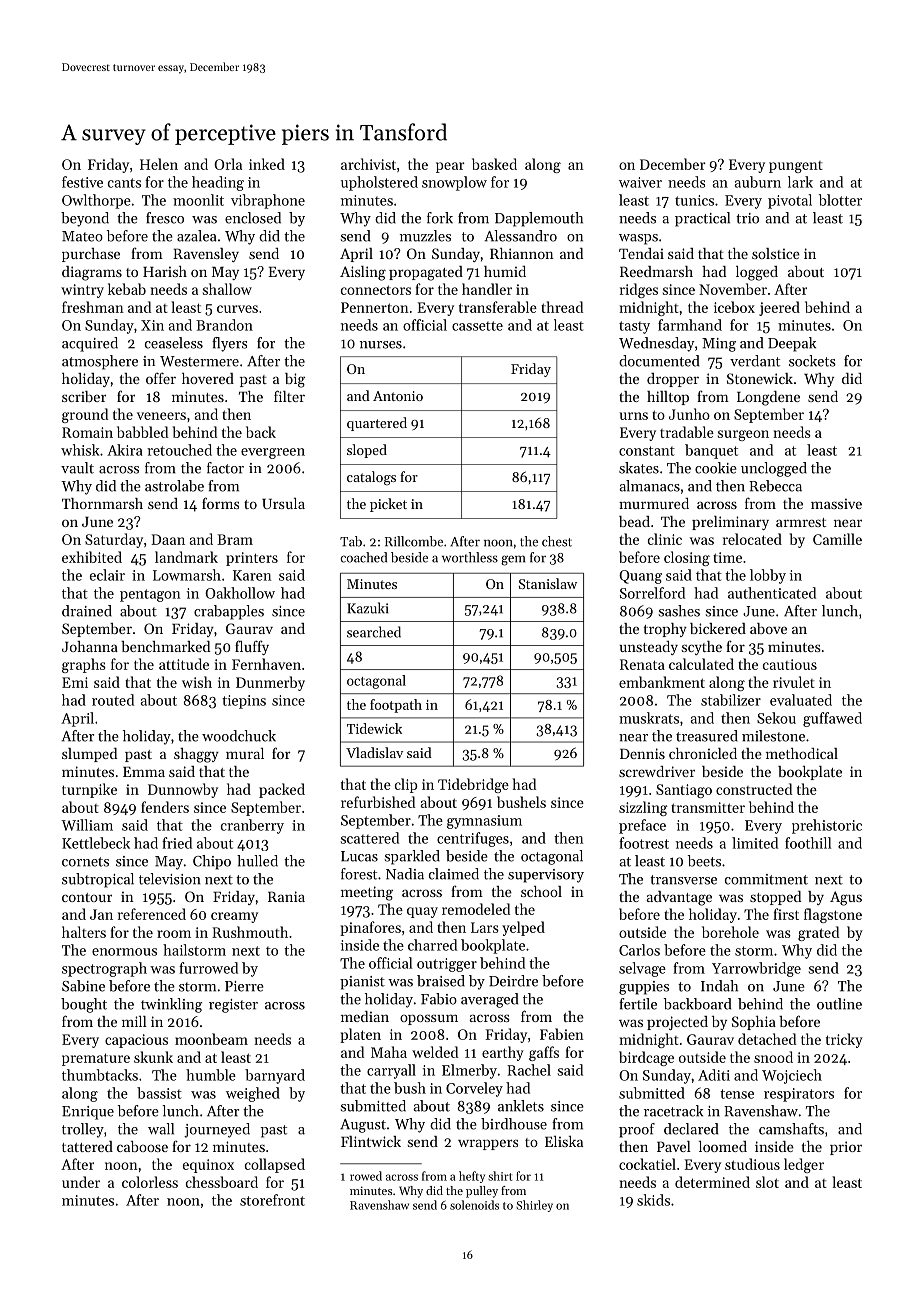 This image has height=1308, width=924. What do you see at coordinates (398, 396) in the image?
I see `Antonio` at bounding box center [398, 396].
